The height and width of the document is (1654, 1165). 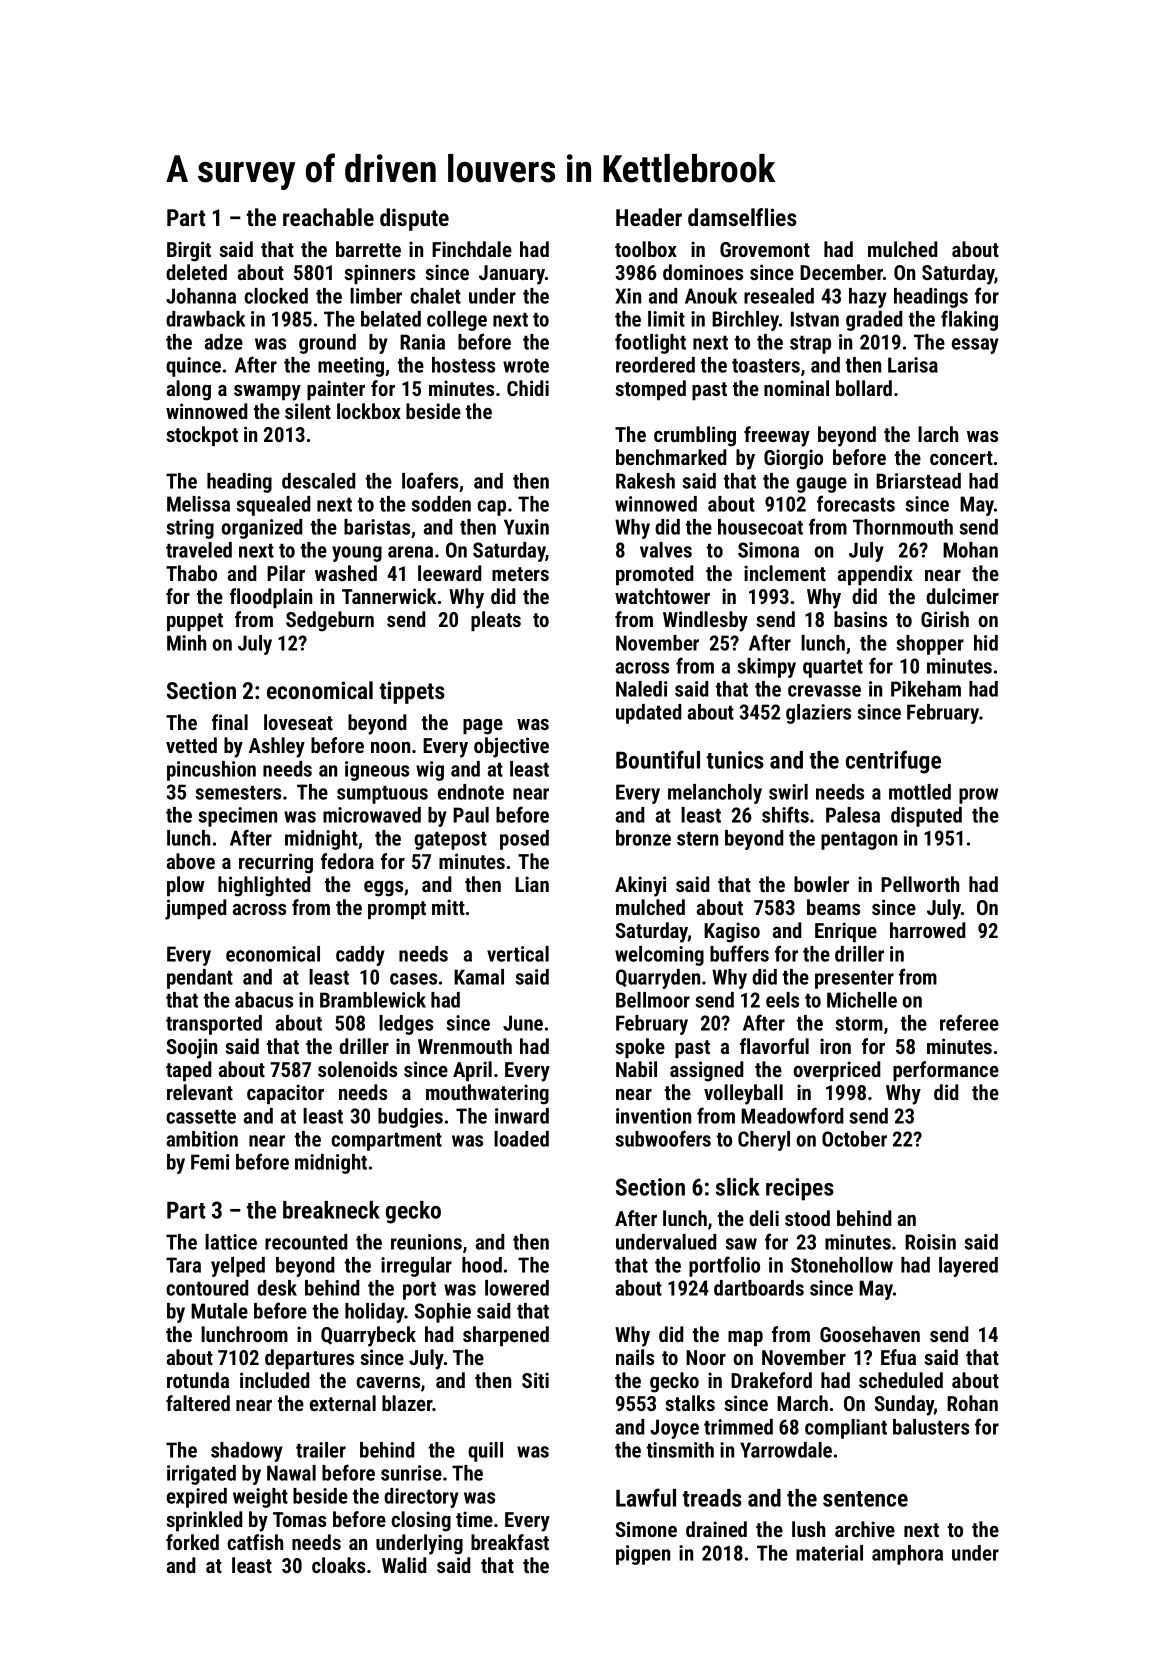 I want to click on objective, so click(x=511, y=747).
